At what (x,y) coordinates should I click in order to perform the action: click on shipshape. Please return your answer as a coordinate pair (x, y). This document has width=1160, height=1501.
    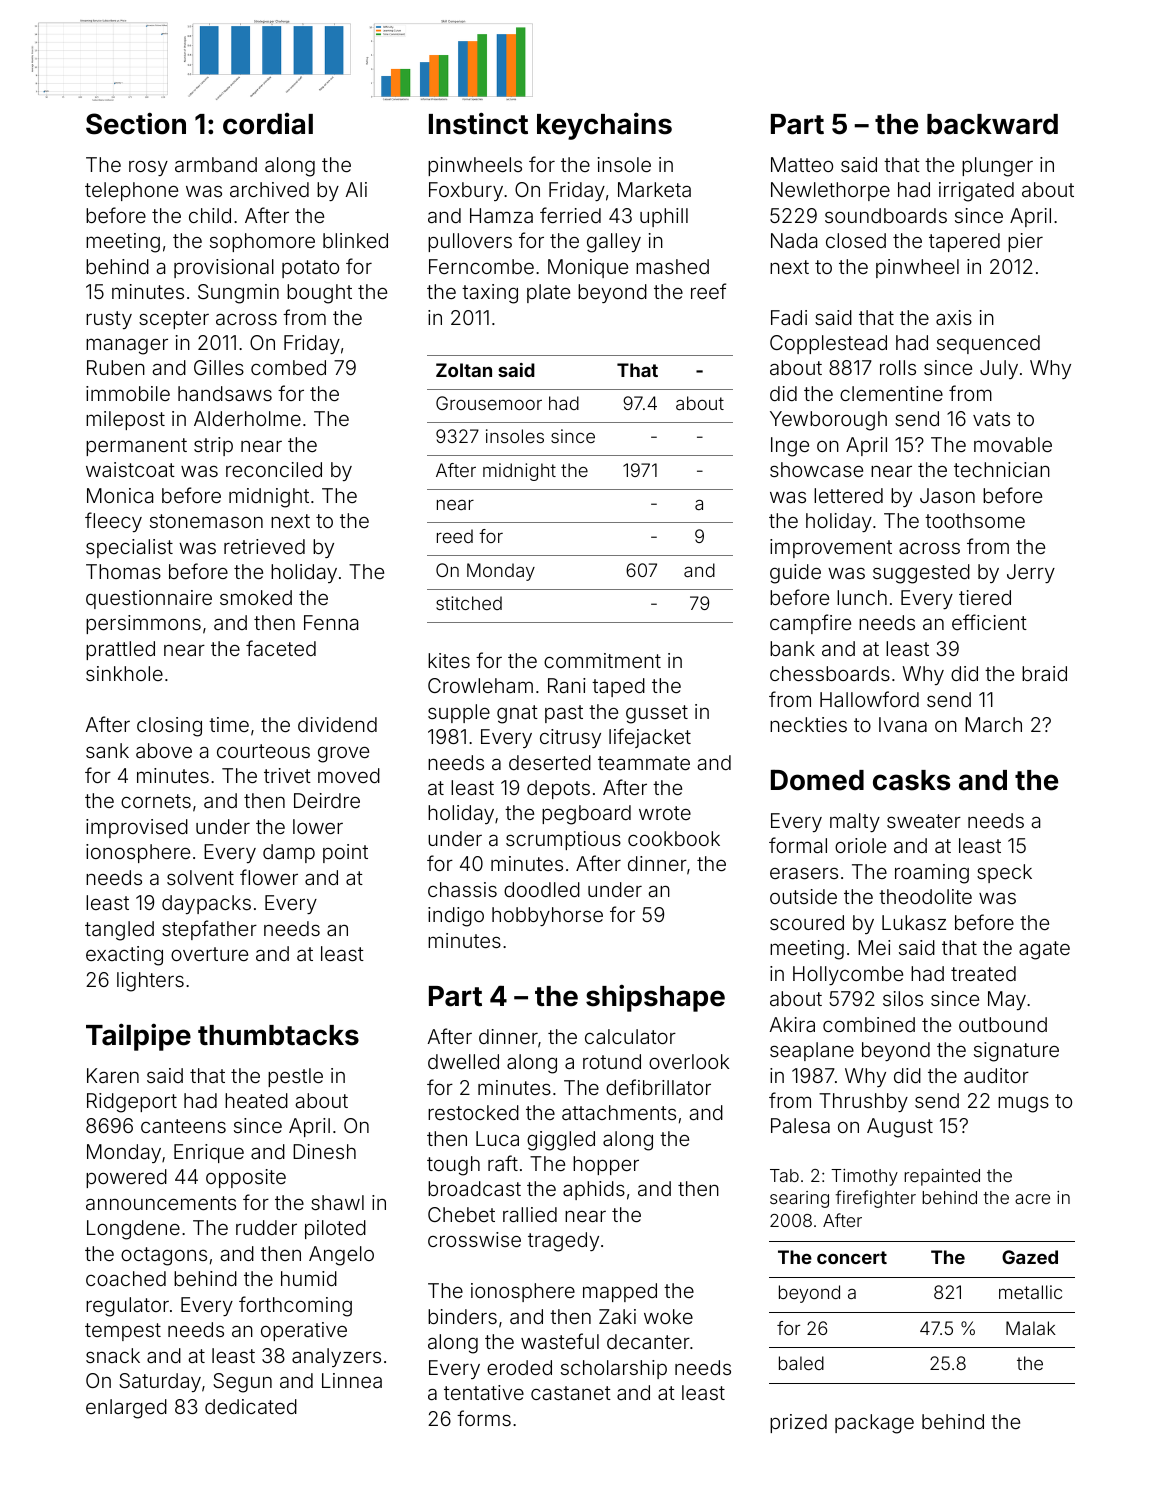
    Looking at the image, I should click on (655, 998).
